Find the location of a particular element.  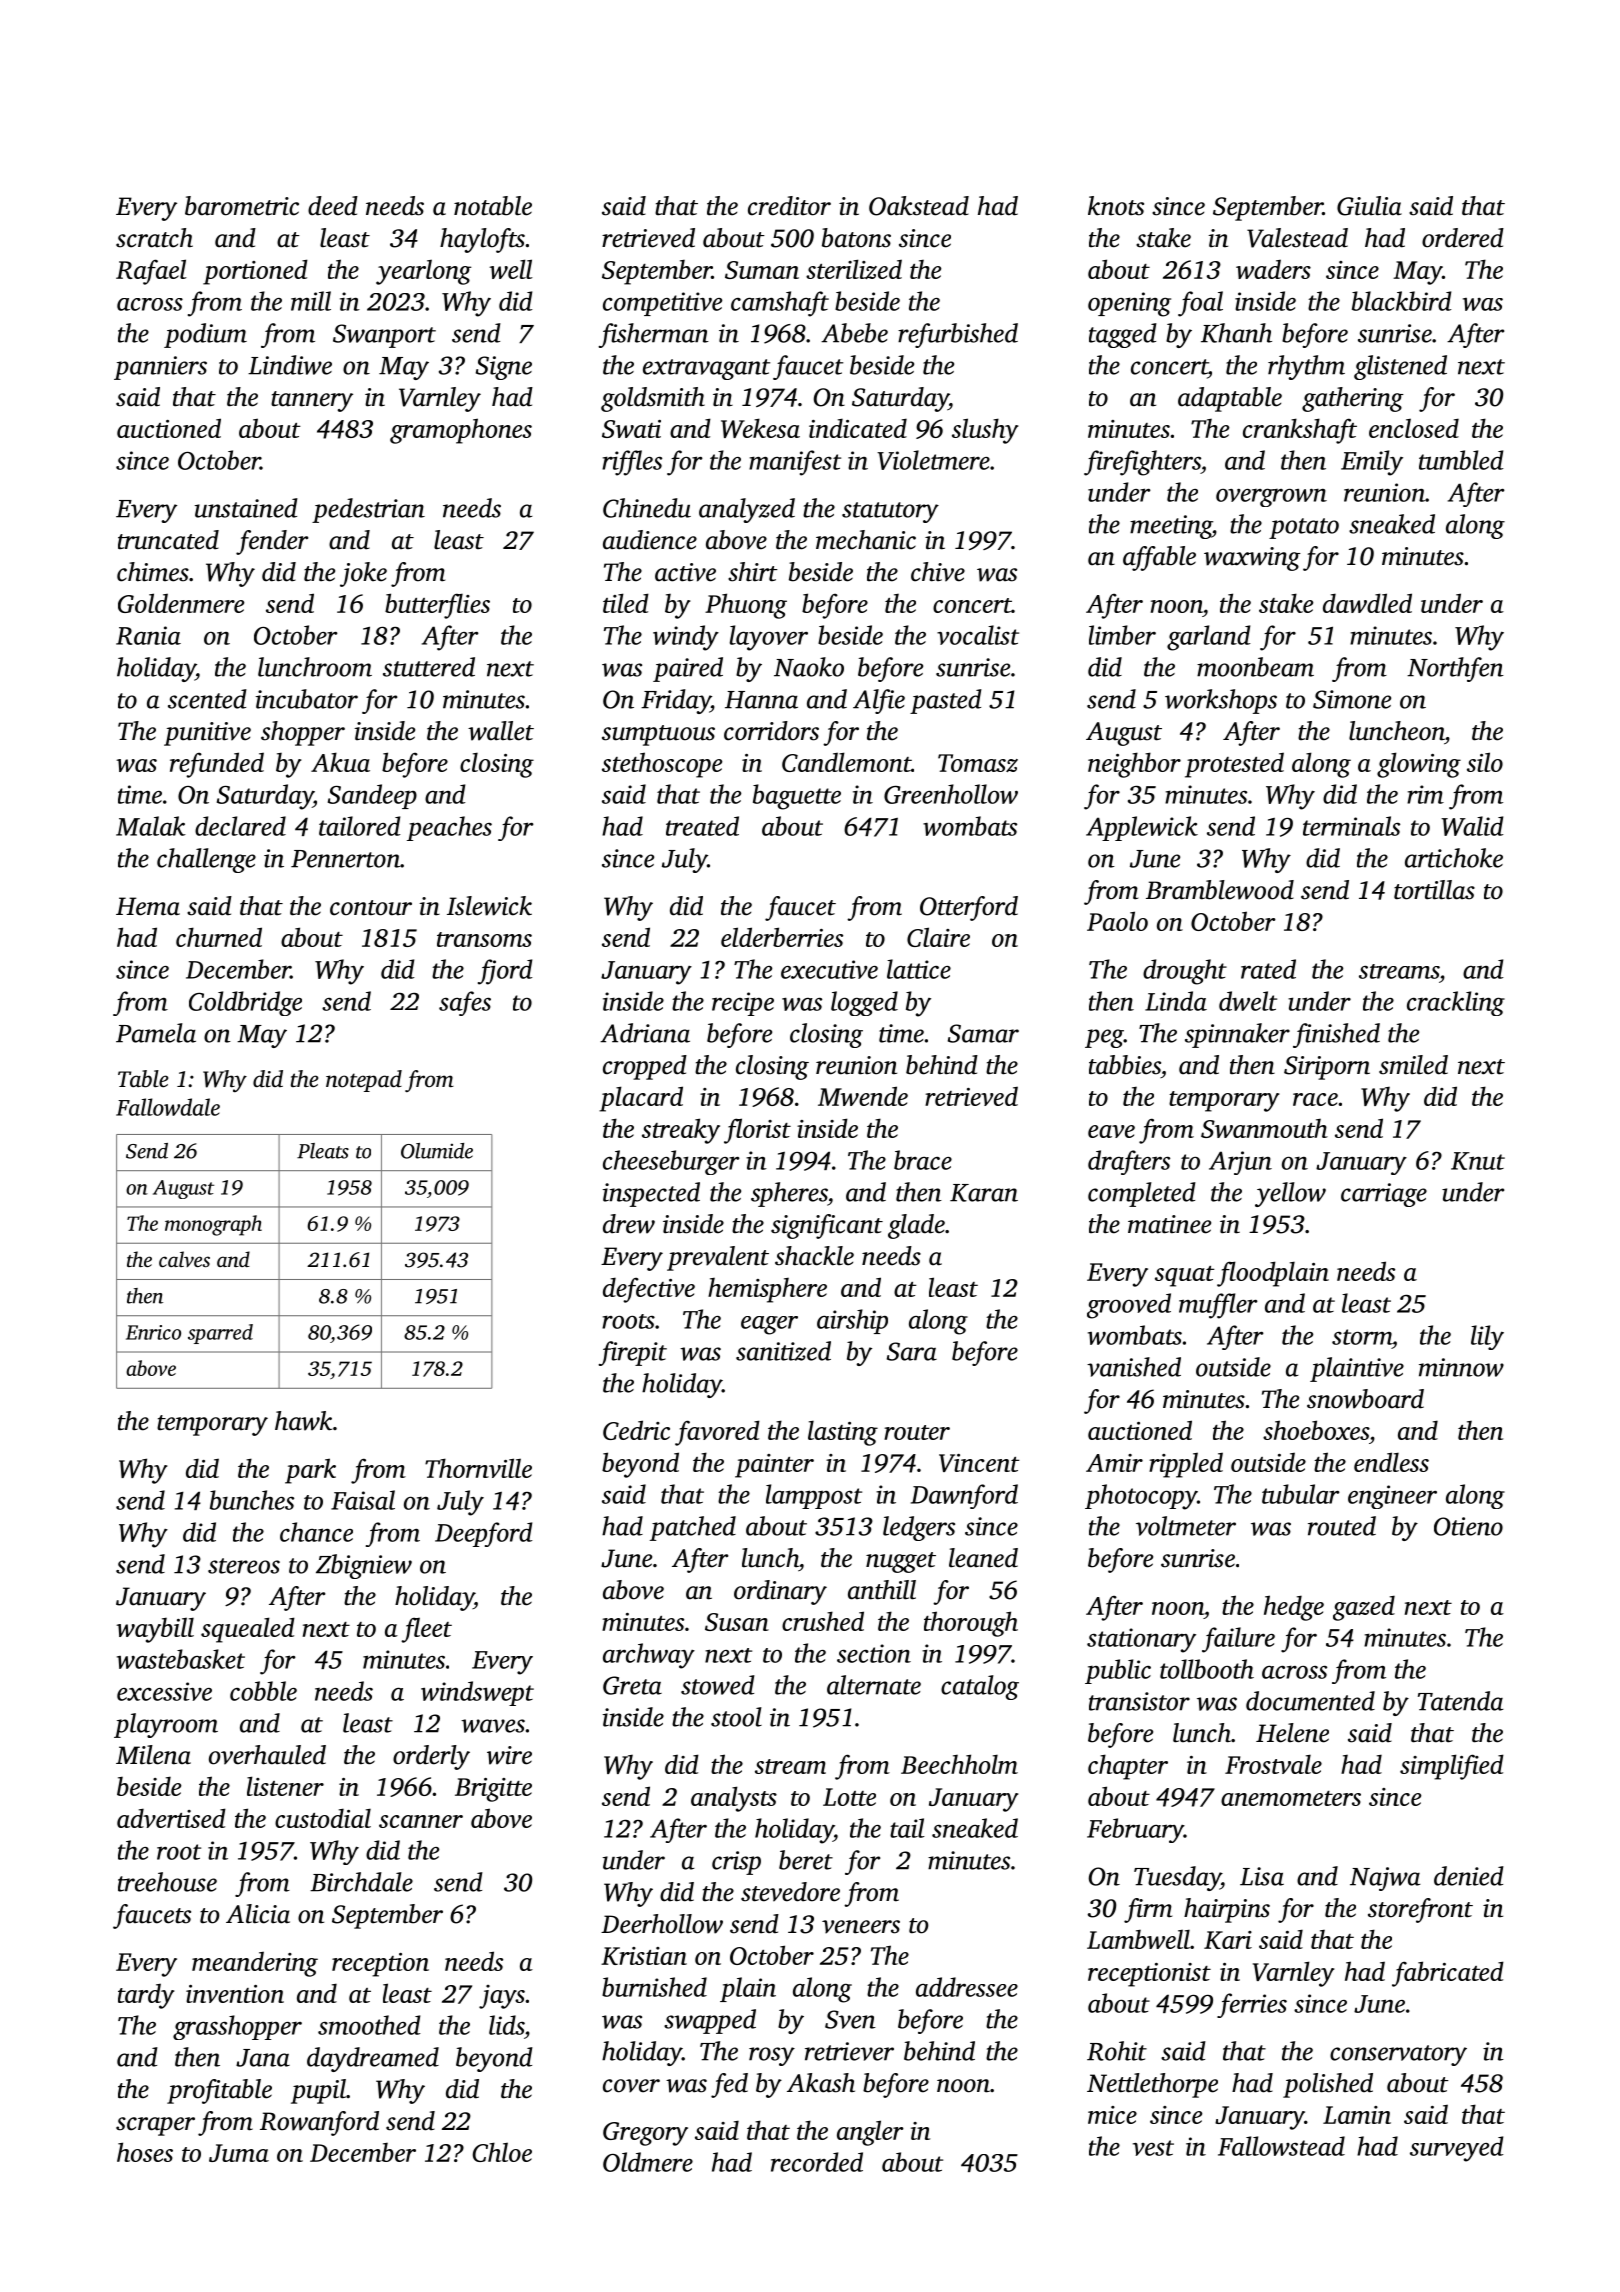

Rania is located at coordinates (148, 635).
